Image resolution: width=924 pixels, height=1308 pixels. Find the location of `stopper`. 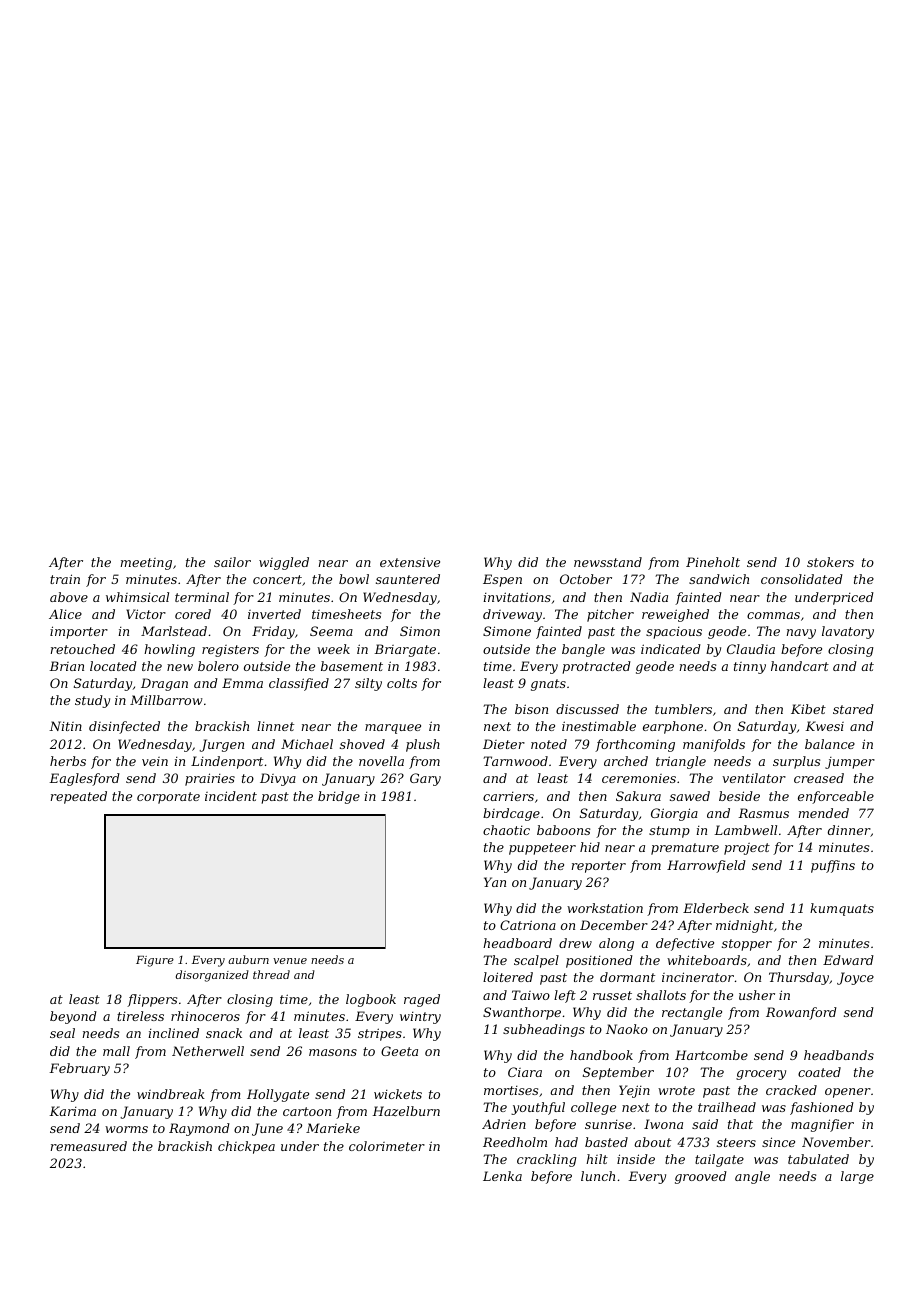

stopper is located at coordinates (747, 945).
